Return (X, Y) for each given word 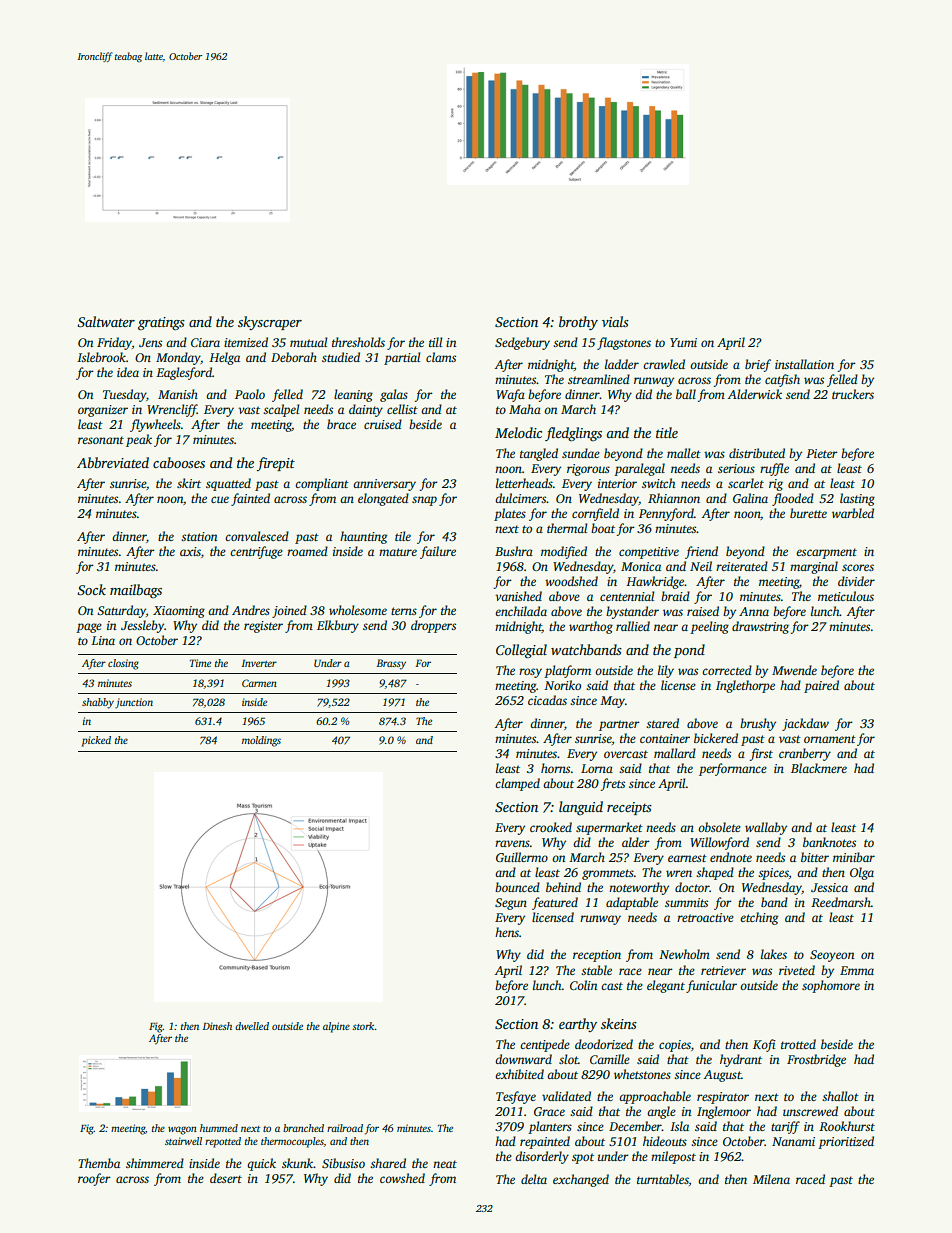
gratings (161, 324)
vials (615, 321)
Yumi (683, 342)
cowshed (402, 1178)
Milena (771, 1179)
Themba (99, 1163)
